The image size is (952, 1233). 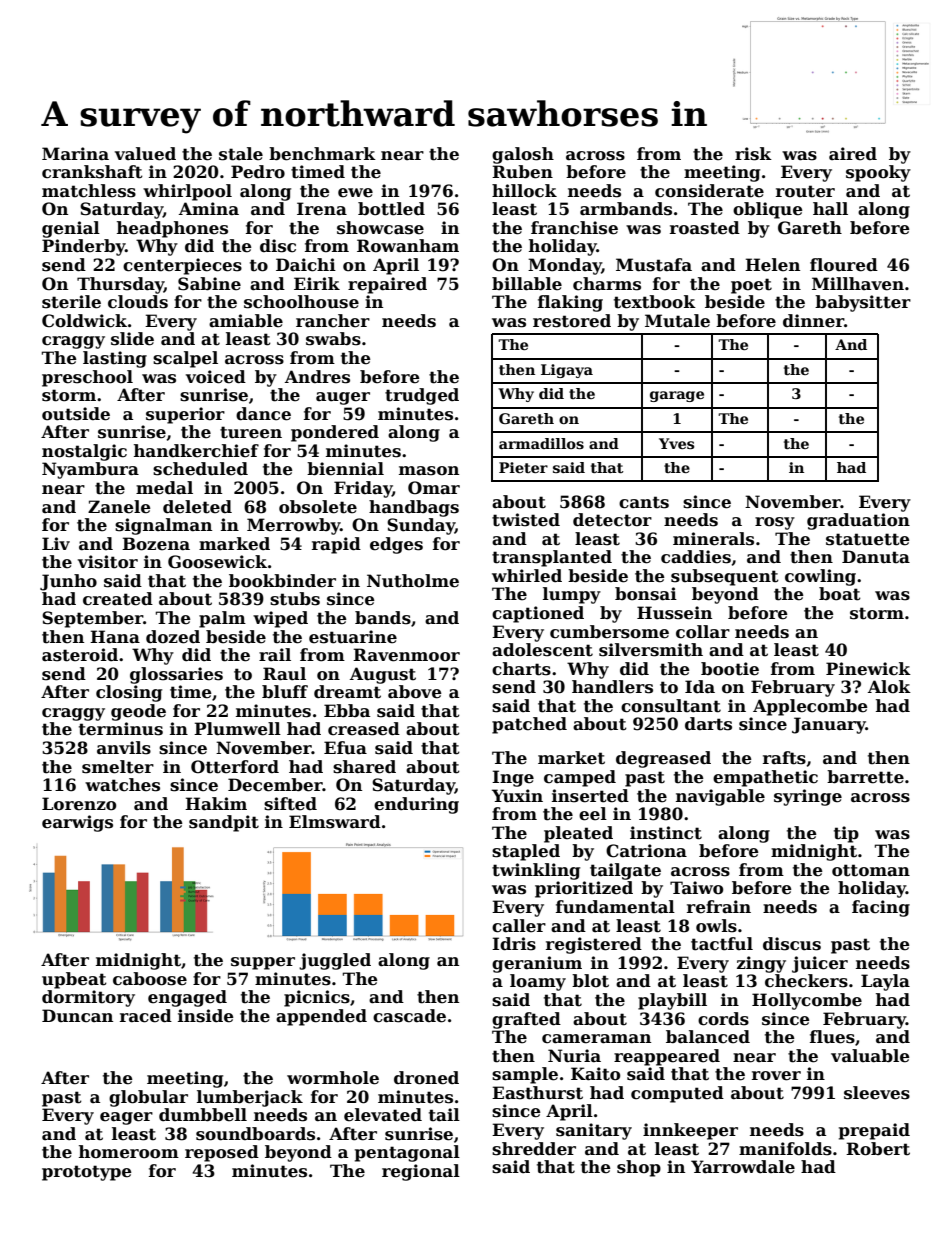 What do you see at coordinates (172, 229) in the screenshot?
I see `headphones` at bounding box center [172, 229].
